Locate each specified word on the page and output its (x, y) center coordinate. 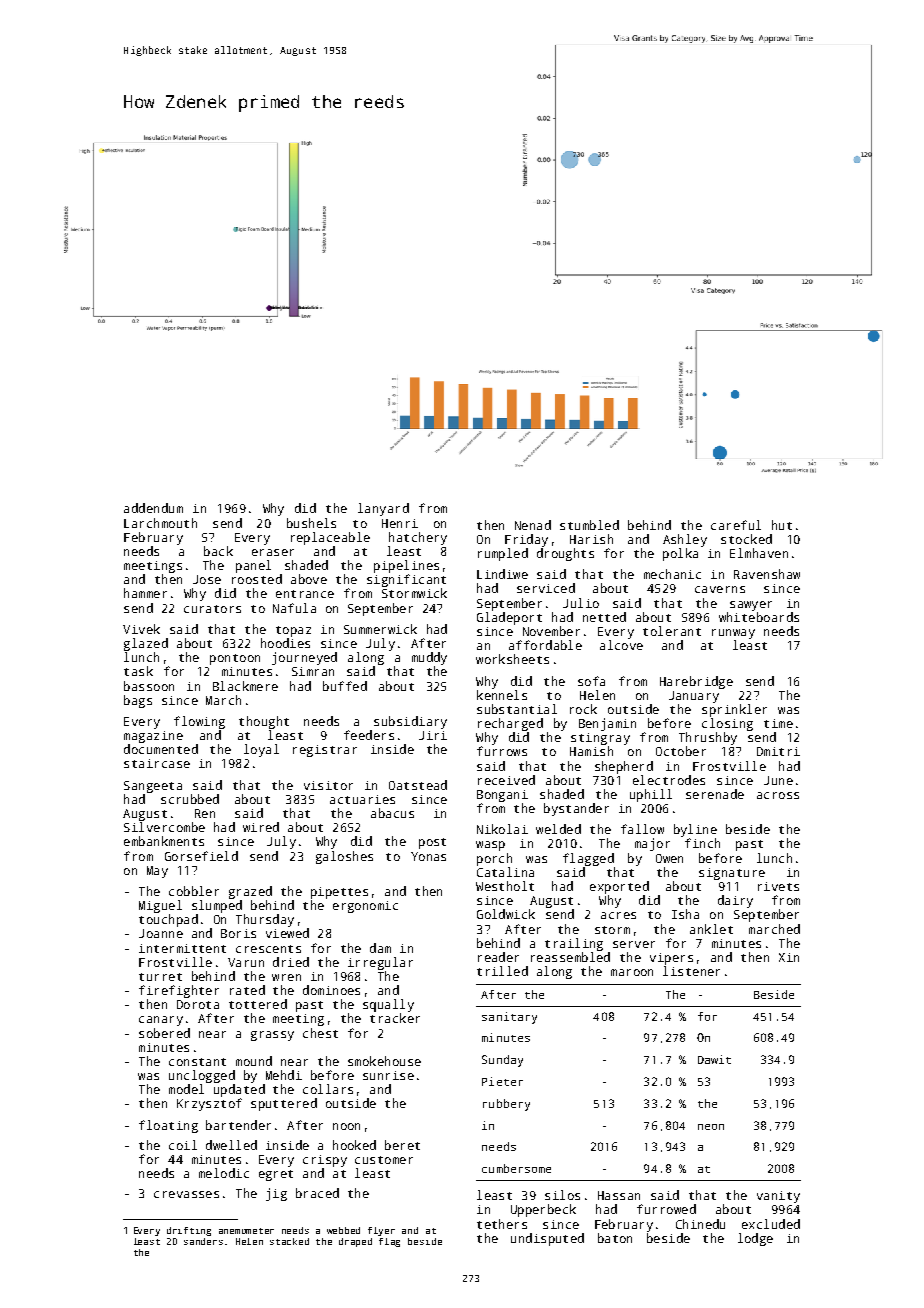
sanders (203, 1241)
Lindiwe (502, 574)
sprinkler (734, 710)
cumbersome (516, 1168)
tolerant (672, 631)
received (506, 780)
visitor (328, 785)
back (218, 551)
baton (615, 1238)
